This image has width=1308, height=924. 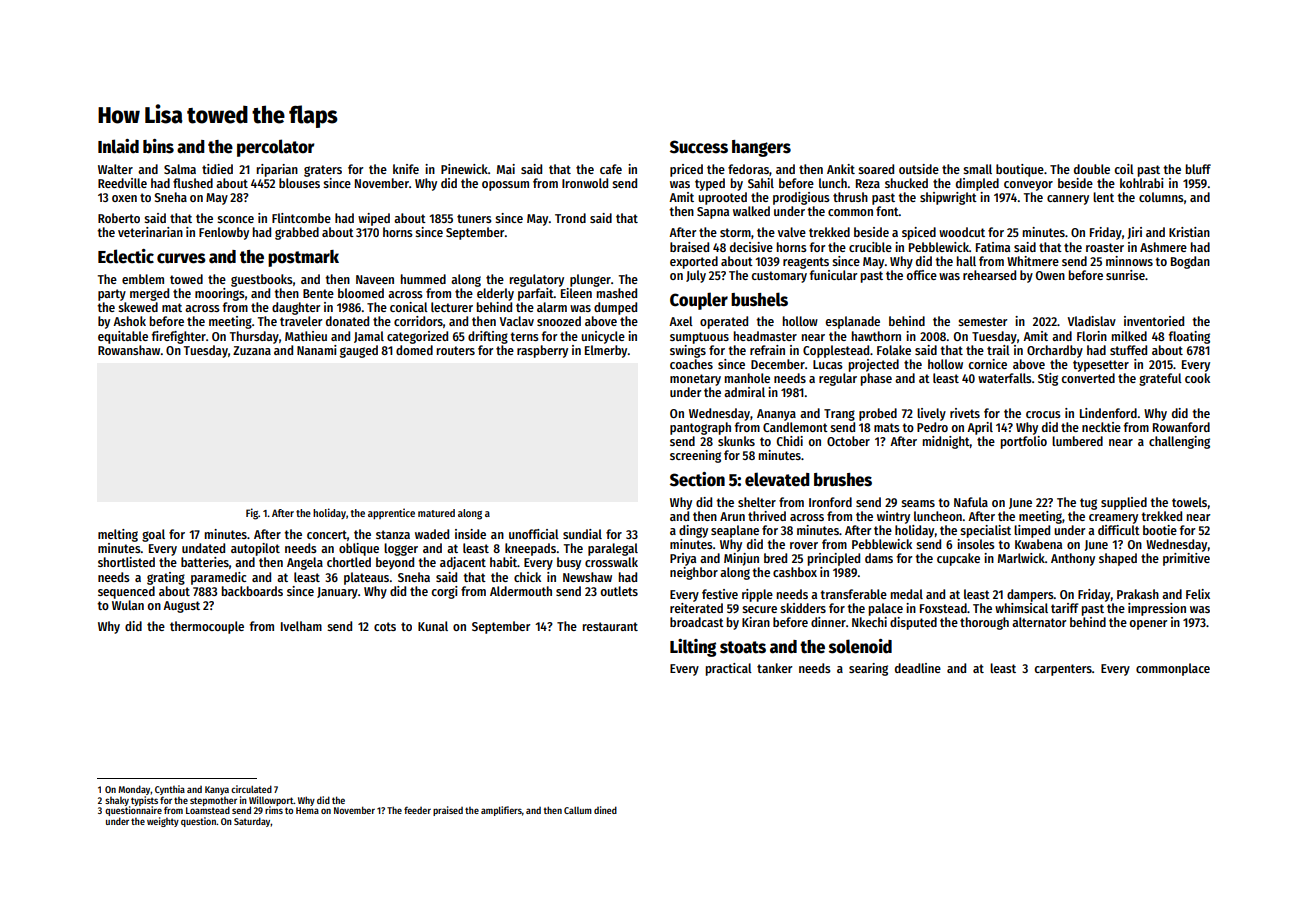 What do you see at coordinates (391, 513) in the image?
I see `apprentice` at bounding box center [391, 513].
